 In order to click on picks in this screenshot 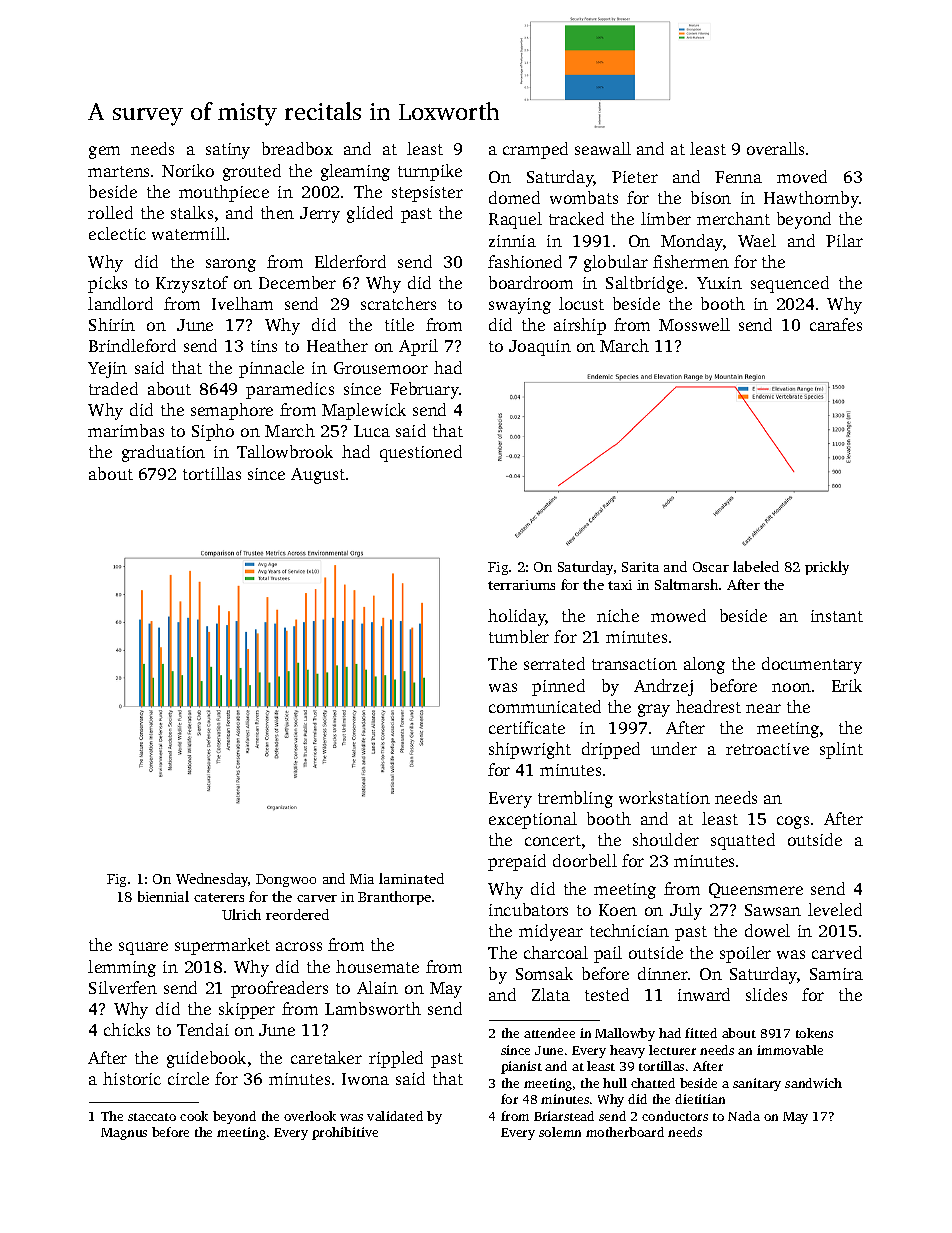, I will do `click(107, 284)`.
